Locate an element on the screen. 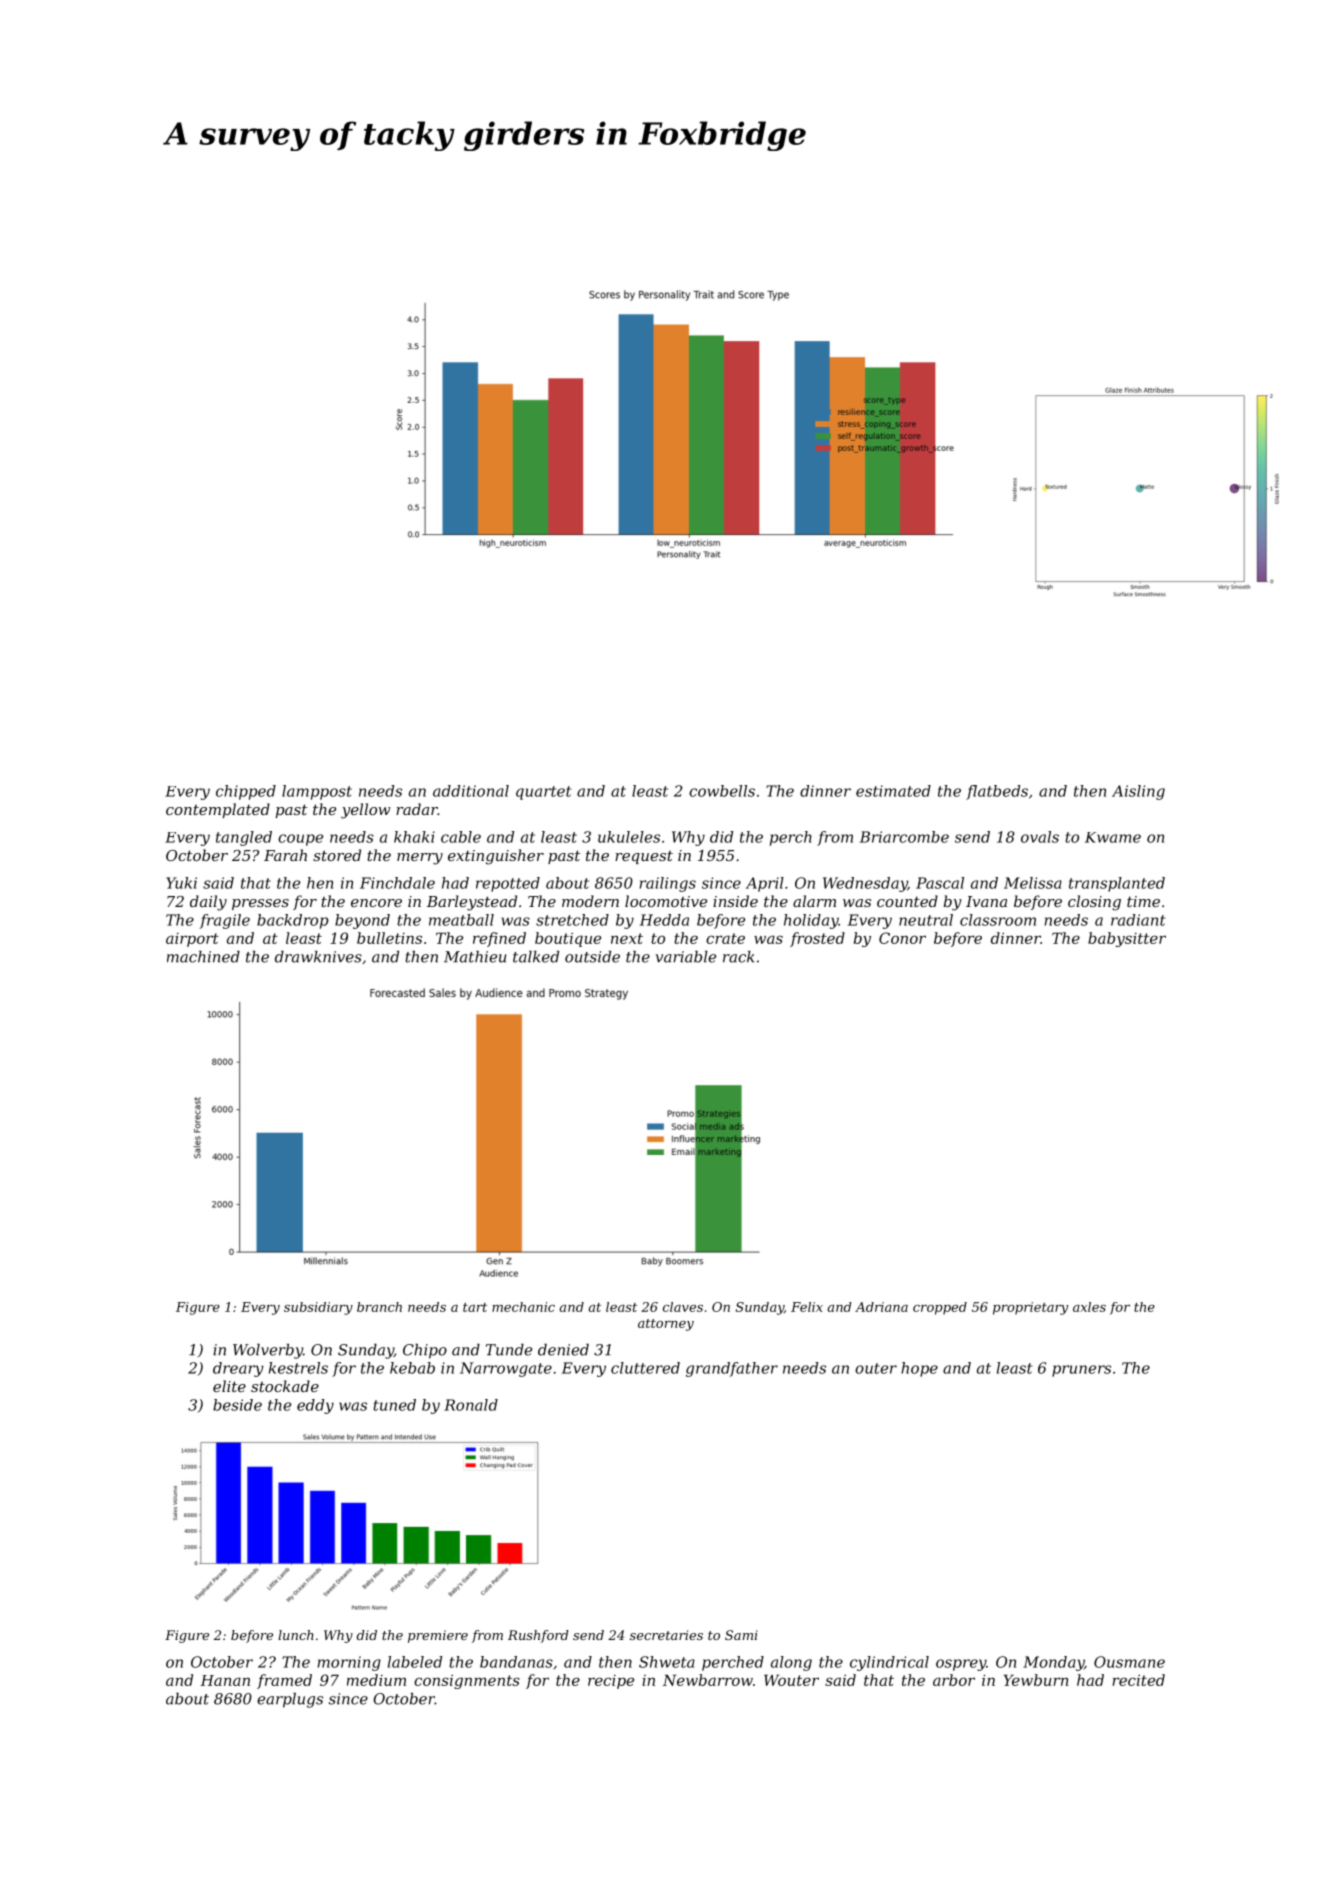  cowbells is located at coordinates (722, 791).
